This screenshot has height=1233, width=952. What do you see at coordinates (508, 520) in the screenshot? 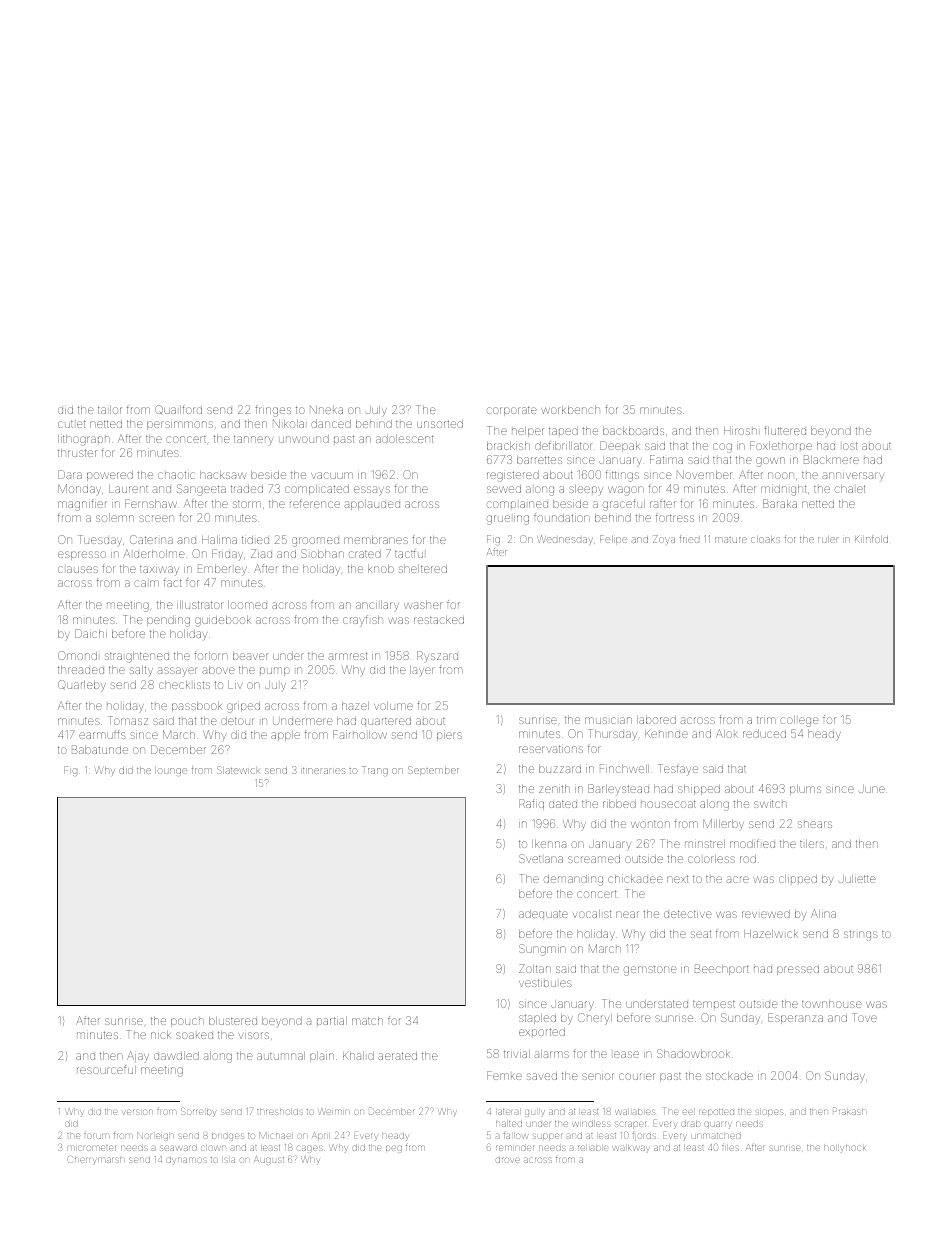
I see `grueling` at bounding box center [508, 520].
